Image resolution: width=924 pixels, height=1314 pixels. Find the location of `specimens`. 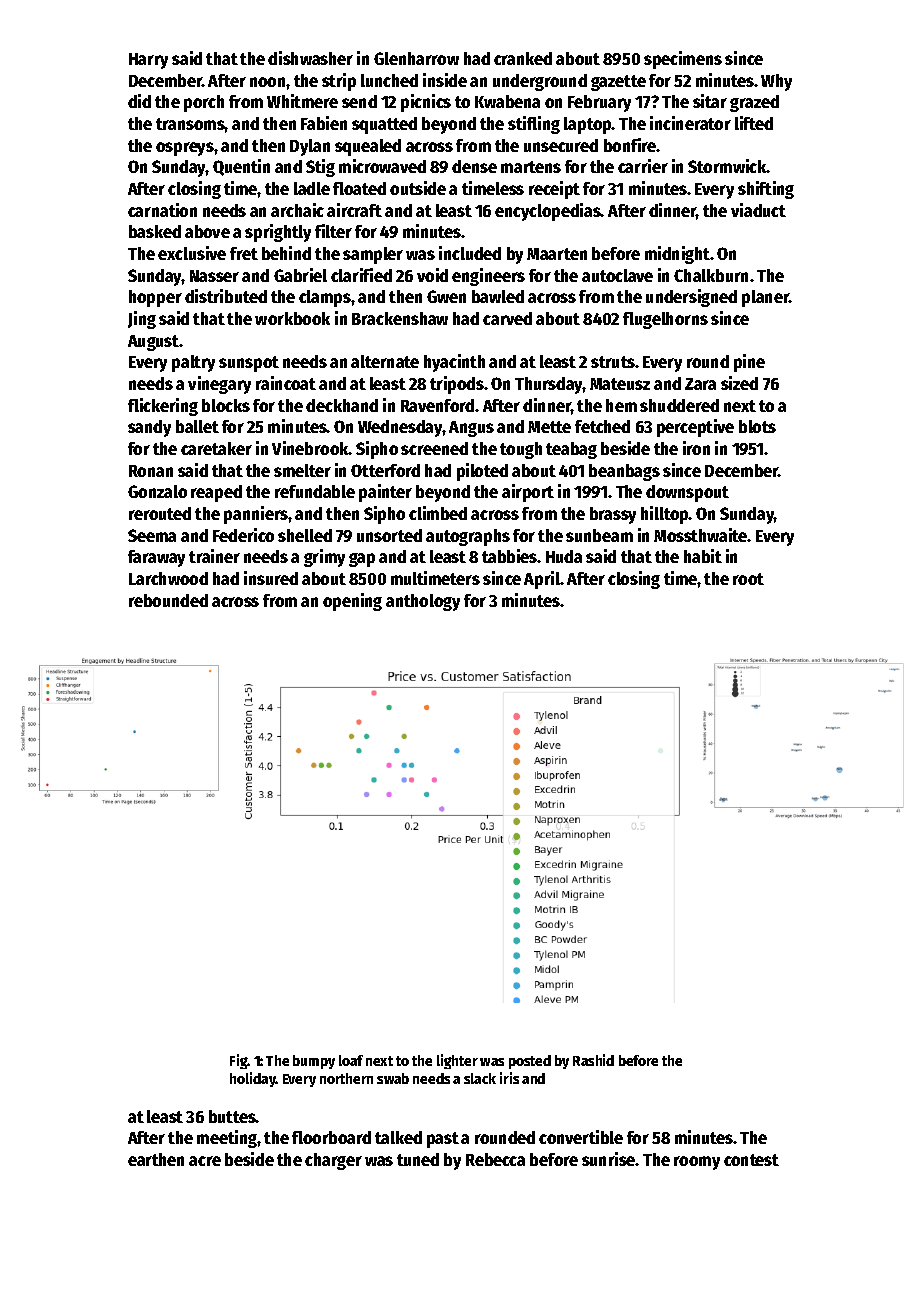

specimens is located at coordinates (683, 60).
